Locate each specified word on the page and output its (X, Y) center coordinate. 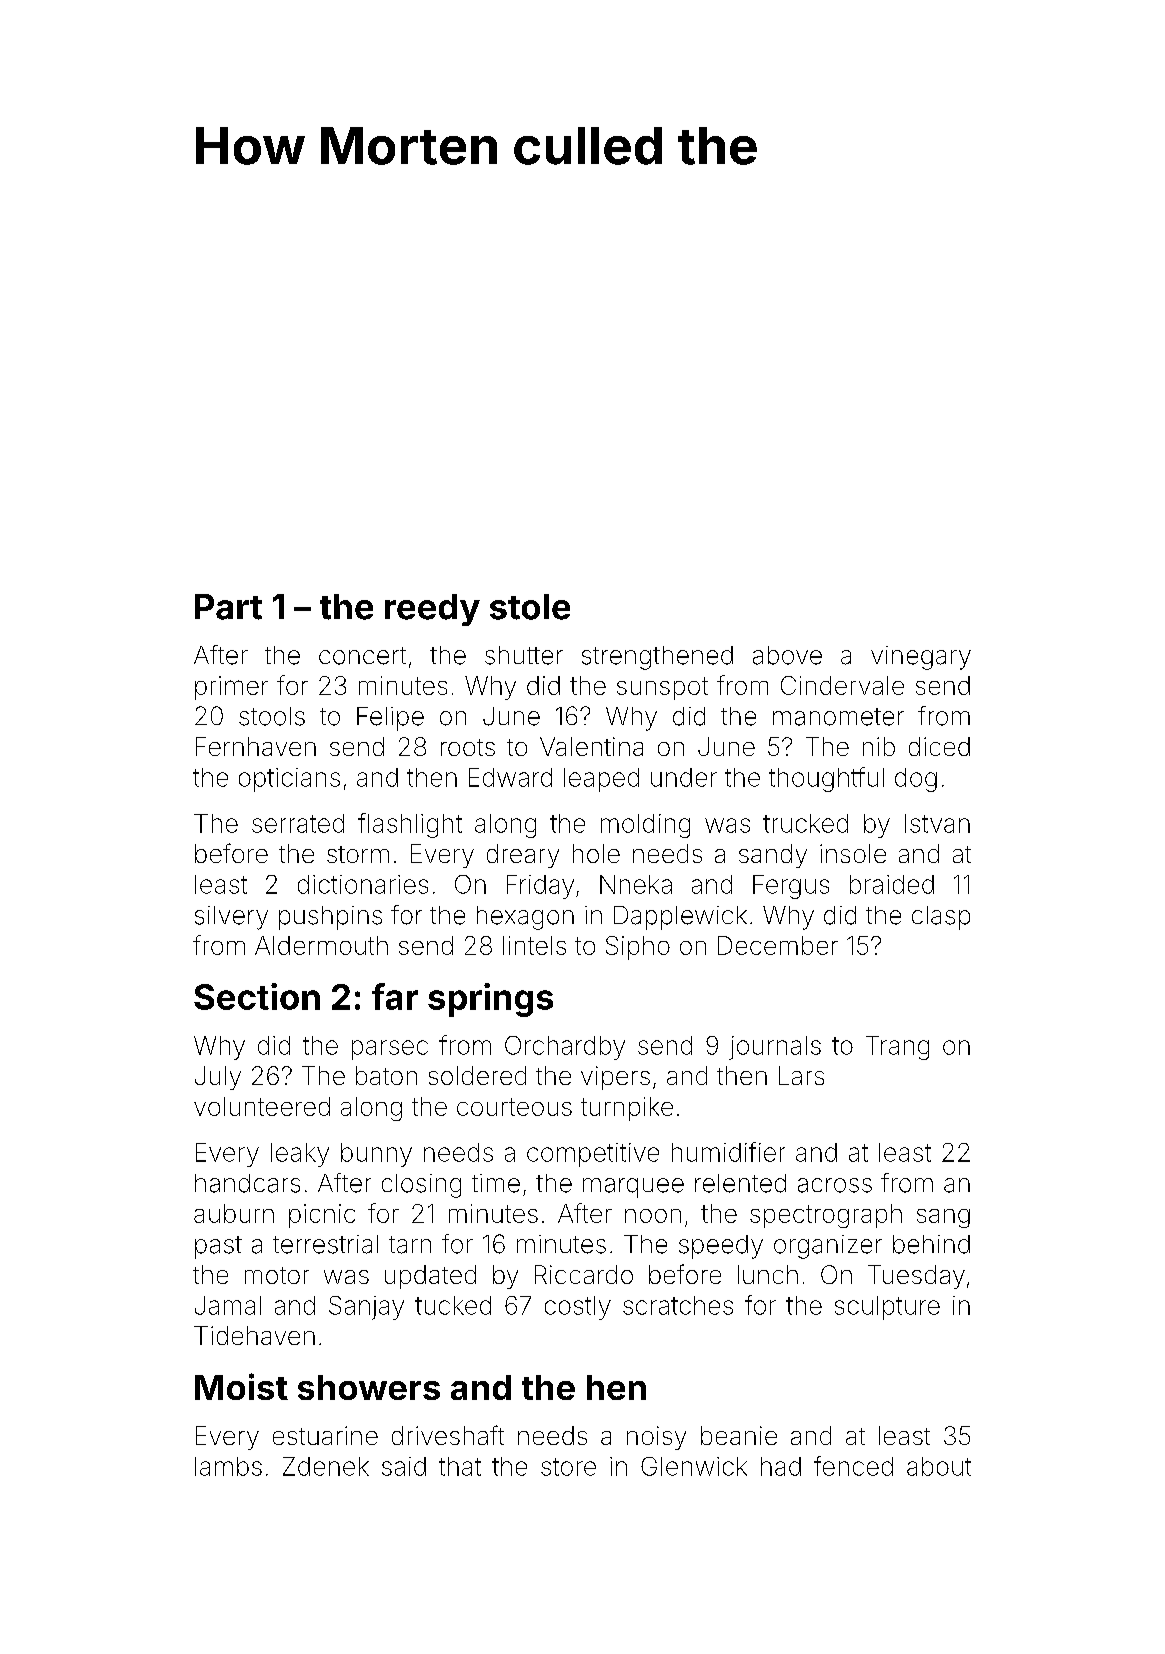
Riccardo (584, 1274)
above (787, 655)
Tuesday (916, 1277)
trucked (805, 823)
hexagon (525, 918)
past (218, 1247)
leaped (601, 780)
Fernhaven (256, 746)
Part (228, 607)
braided (892, 884)
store (568, 1467)
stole (530, 607)
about (939, 1466)
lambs (228, 1466)
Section (257, 996)
